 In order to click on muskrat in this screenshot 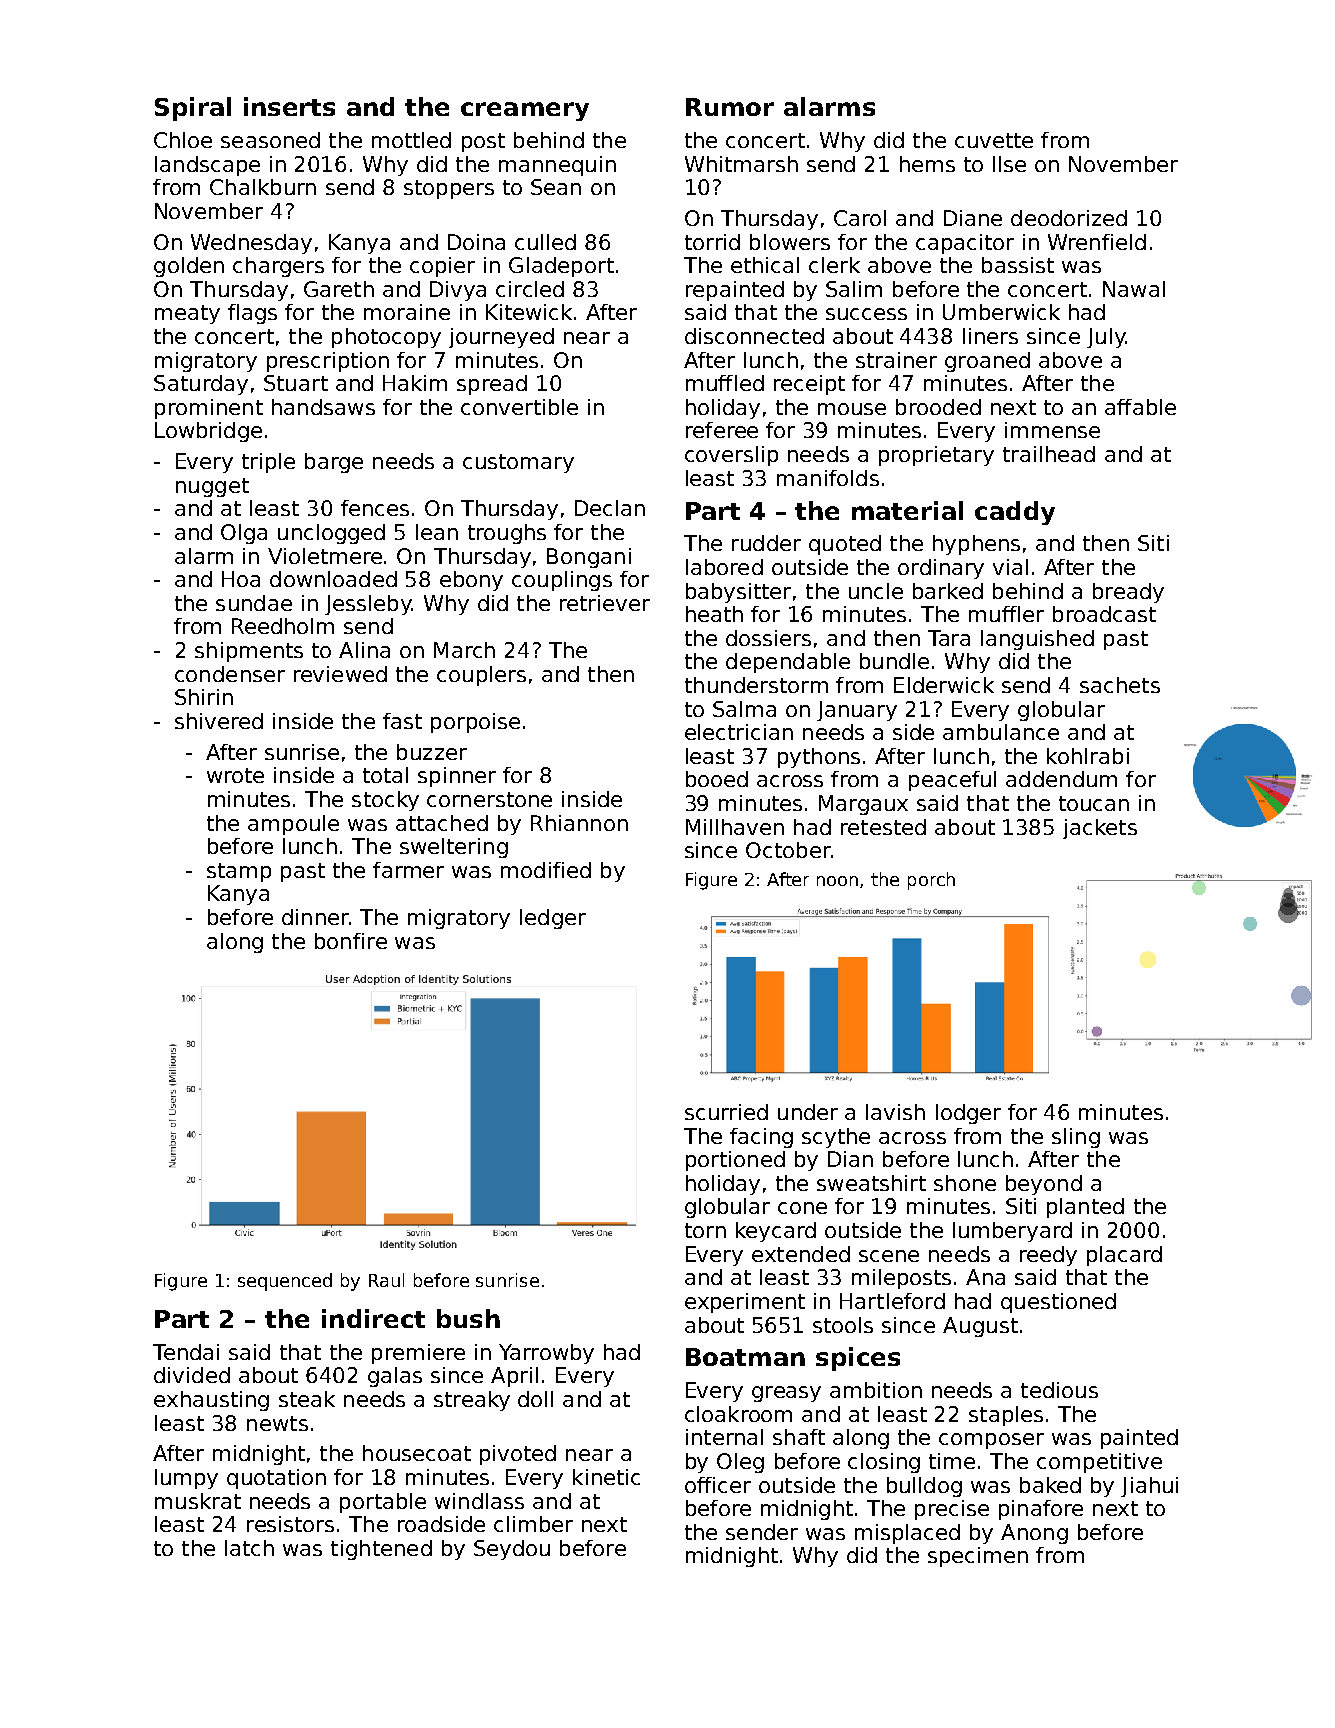, I will do `click(198, 1501)`.
